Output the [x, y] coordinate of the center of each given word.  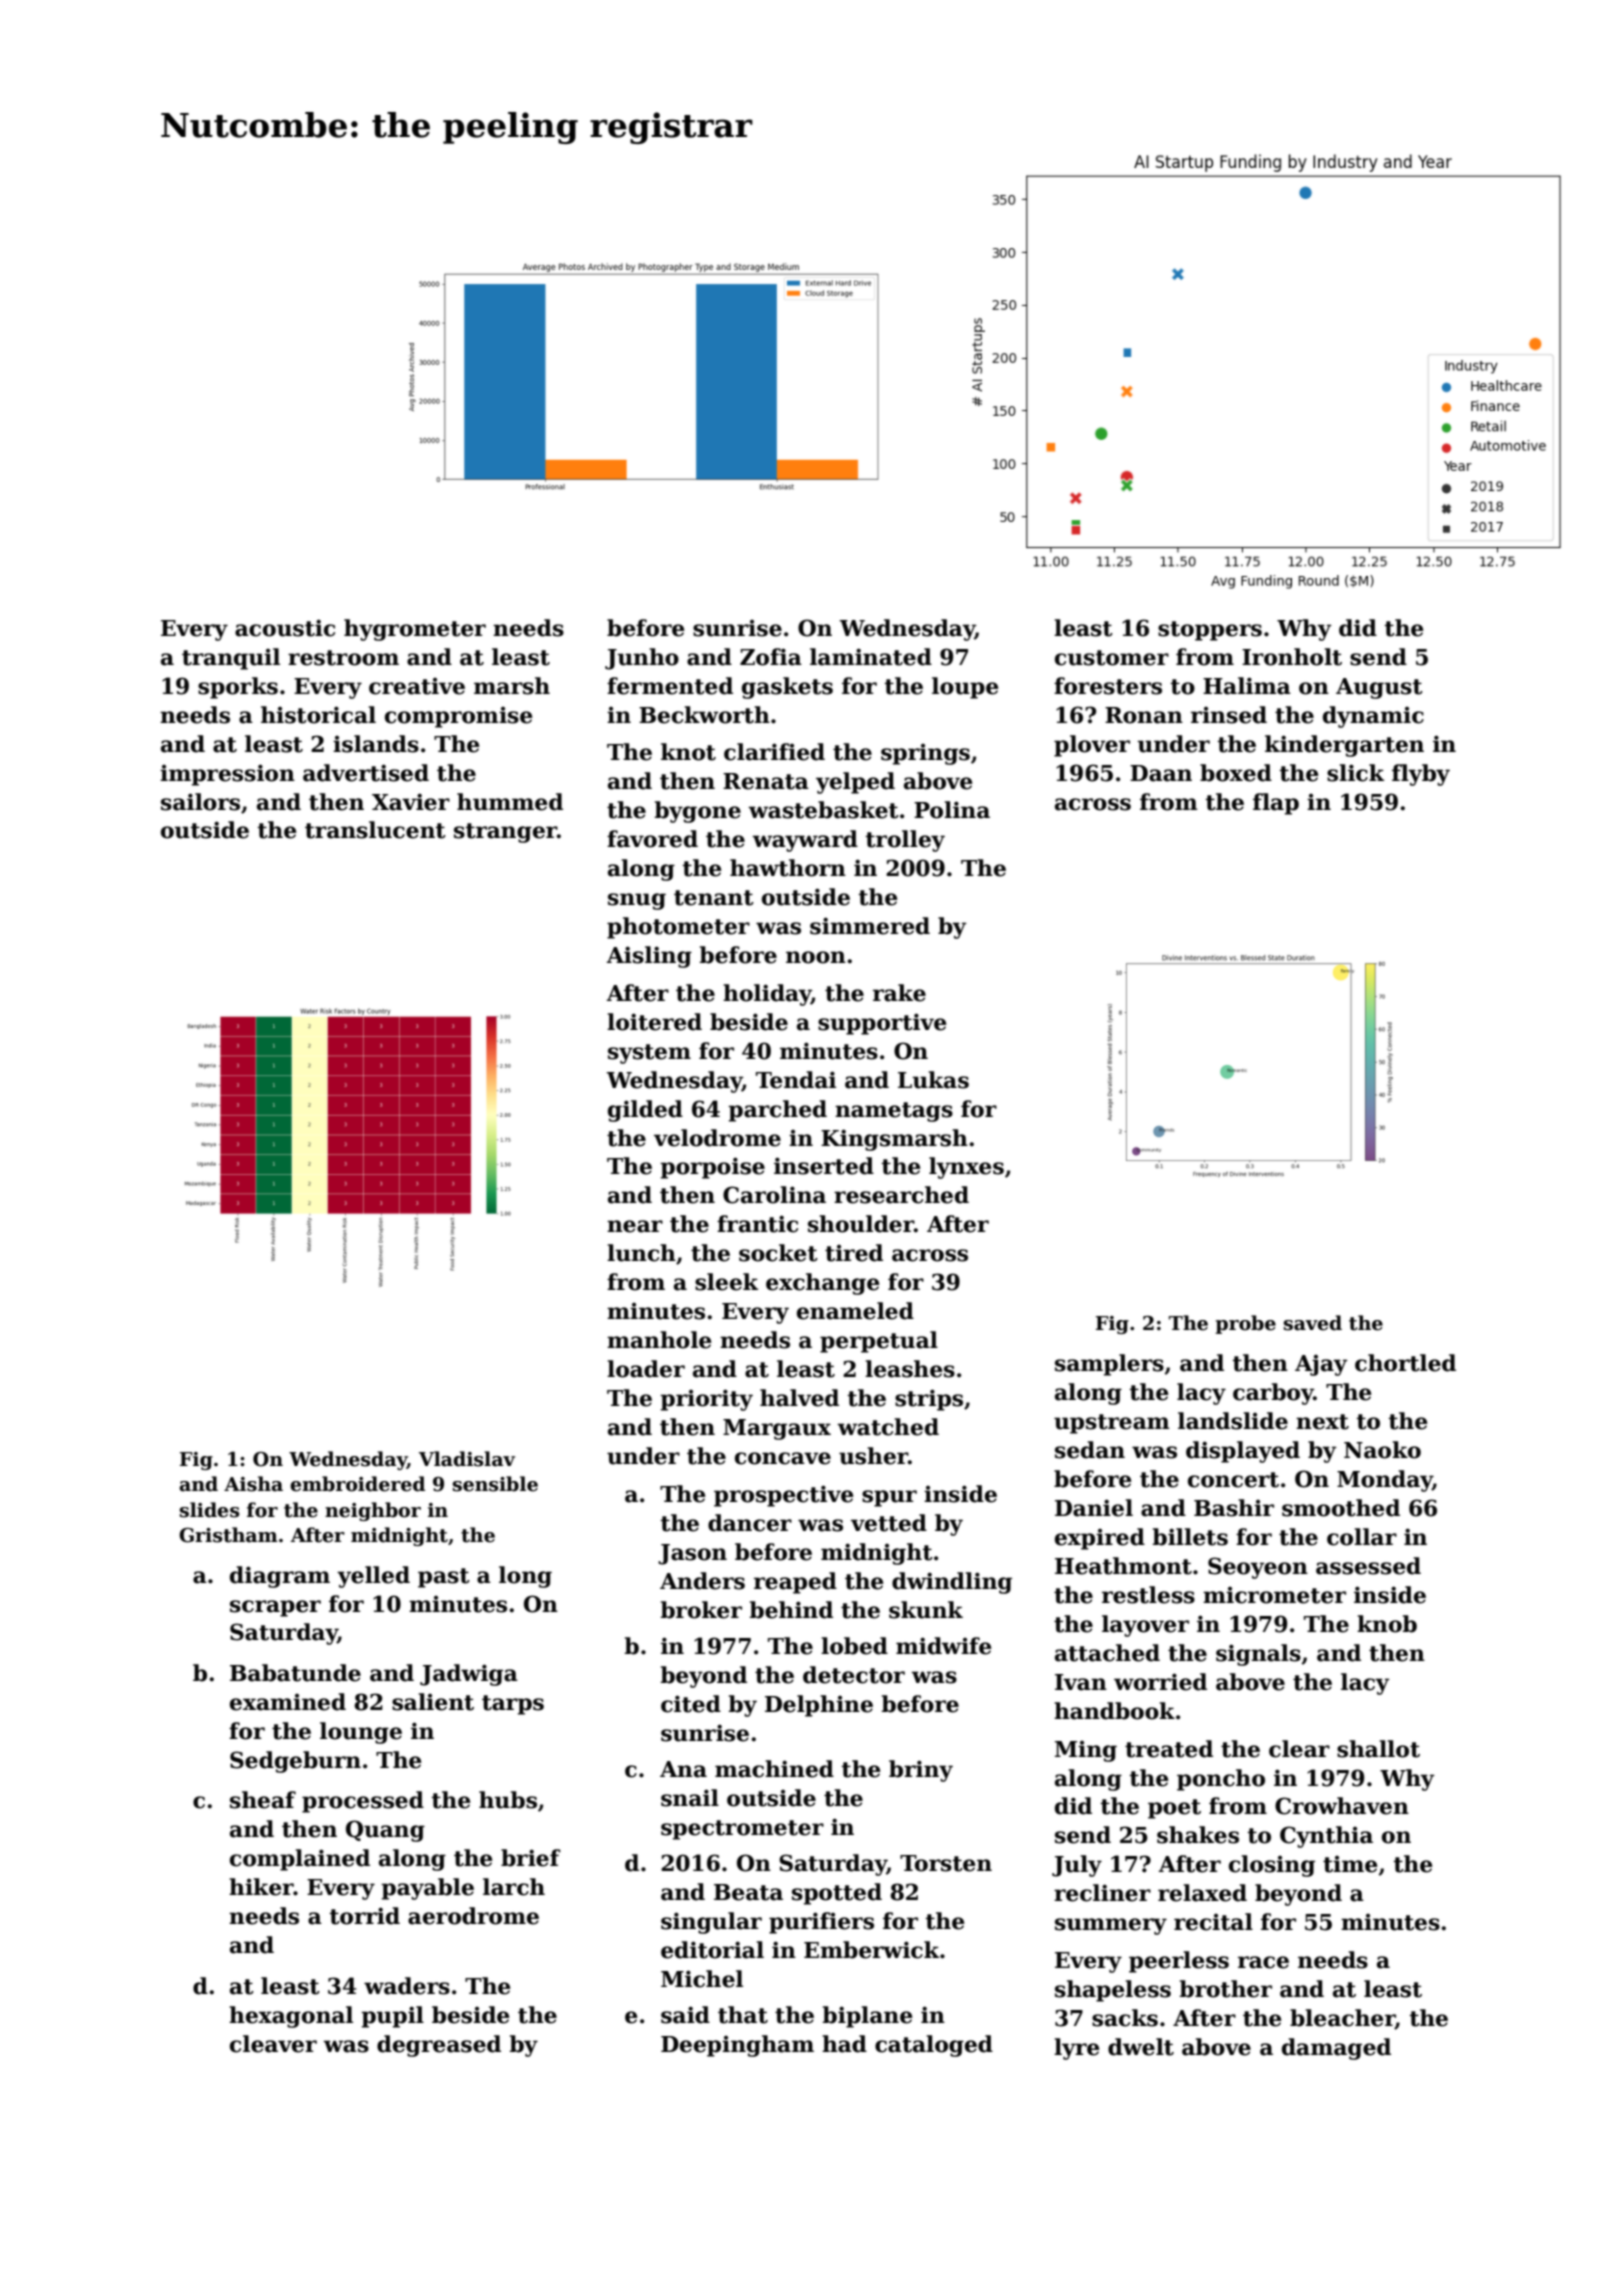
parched [777, 1111]
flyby [1421, 775]
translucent [375, 830]
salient [433, 1702]
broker [701, 1610]
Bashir [1234, 1508]
